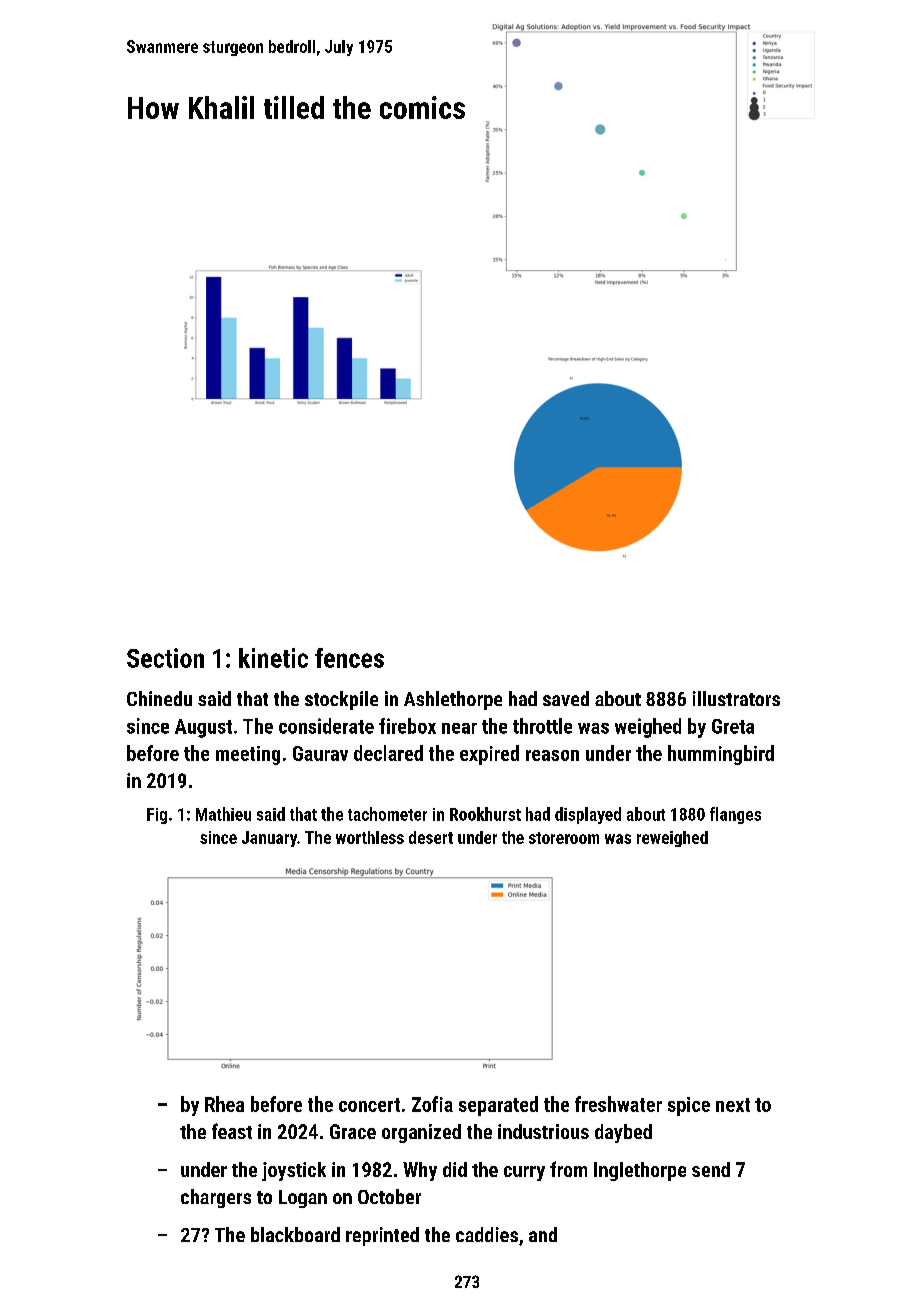 The image size is (908, 1316). Describe the element at coordinates (552, 755) in the screenshot. I see `reason` at that location.
